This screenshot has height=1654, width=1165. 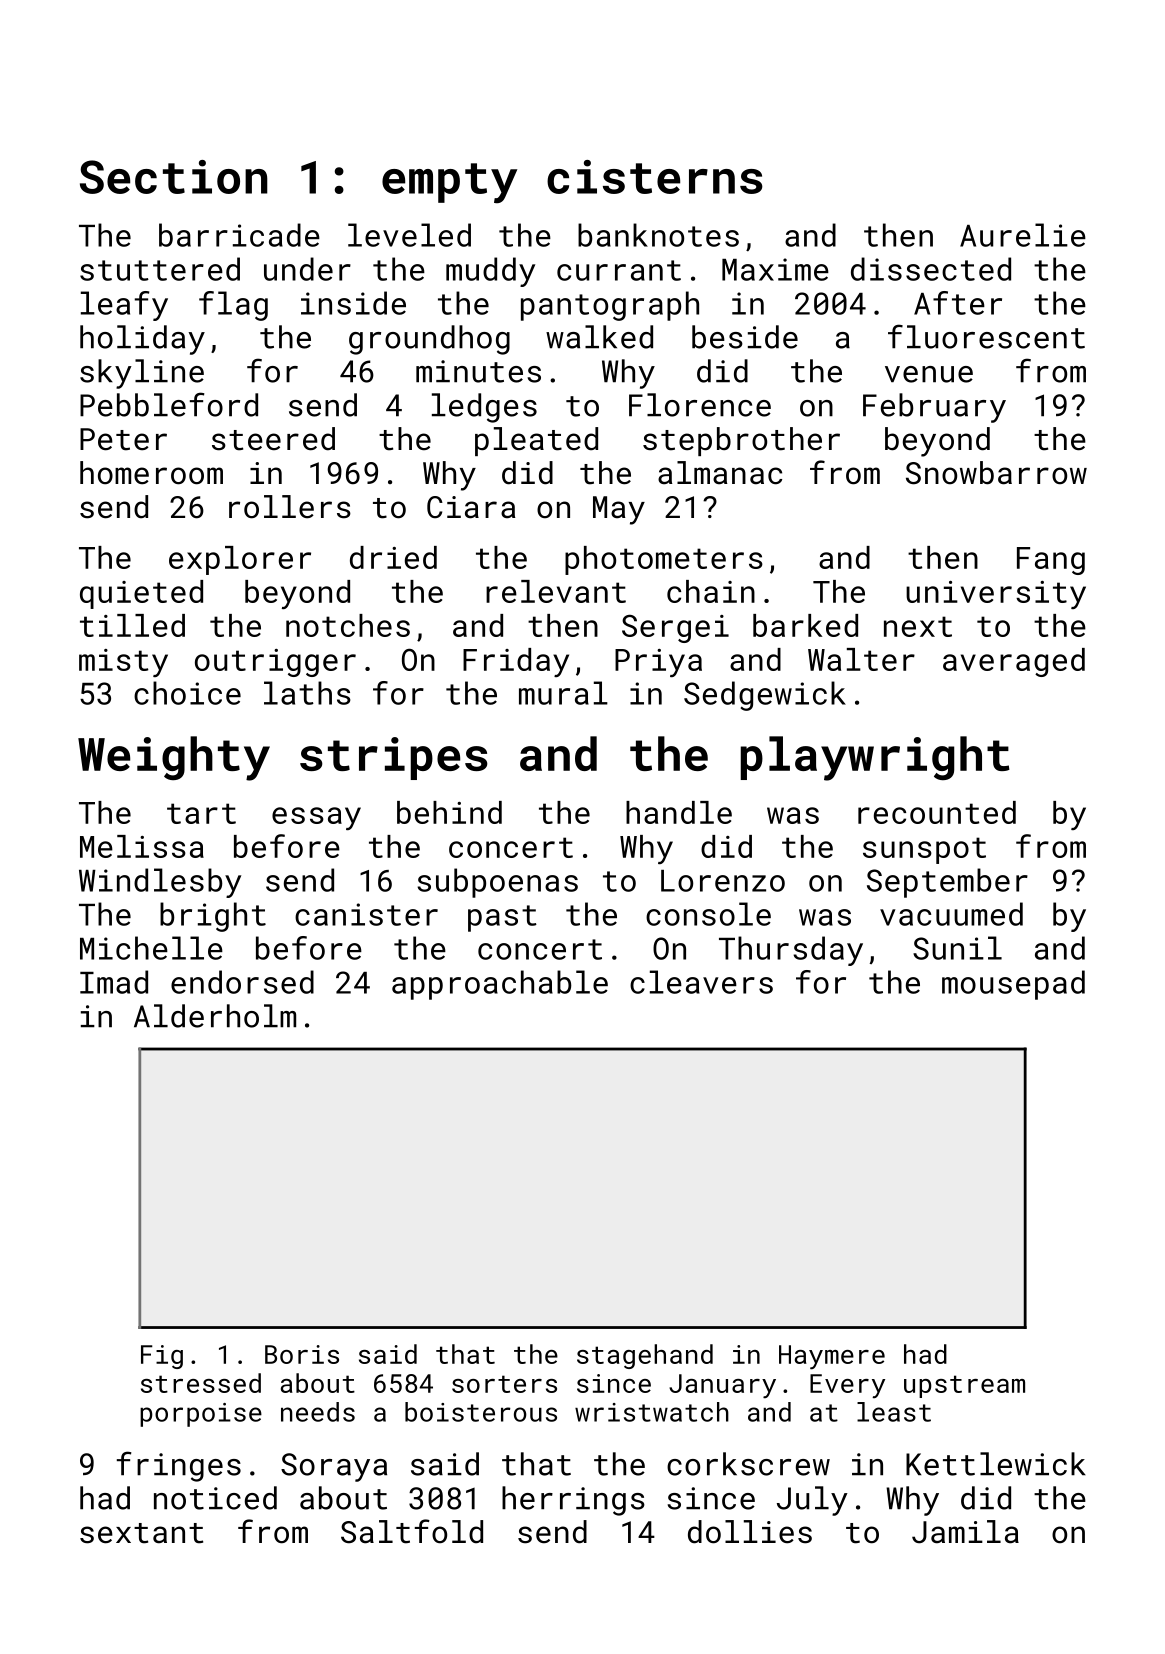 I want to click on relevant, so click(x=556, y=591).
